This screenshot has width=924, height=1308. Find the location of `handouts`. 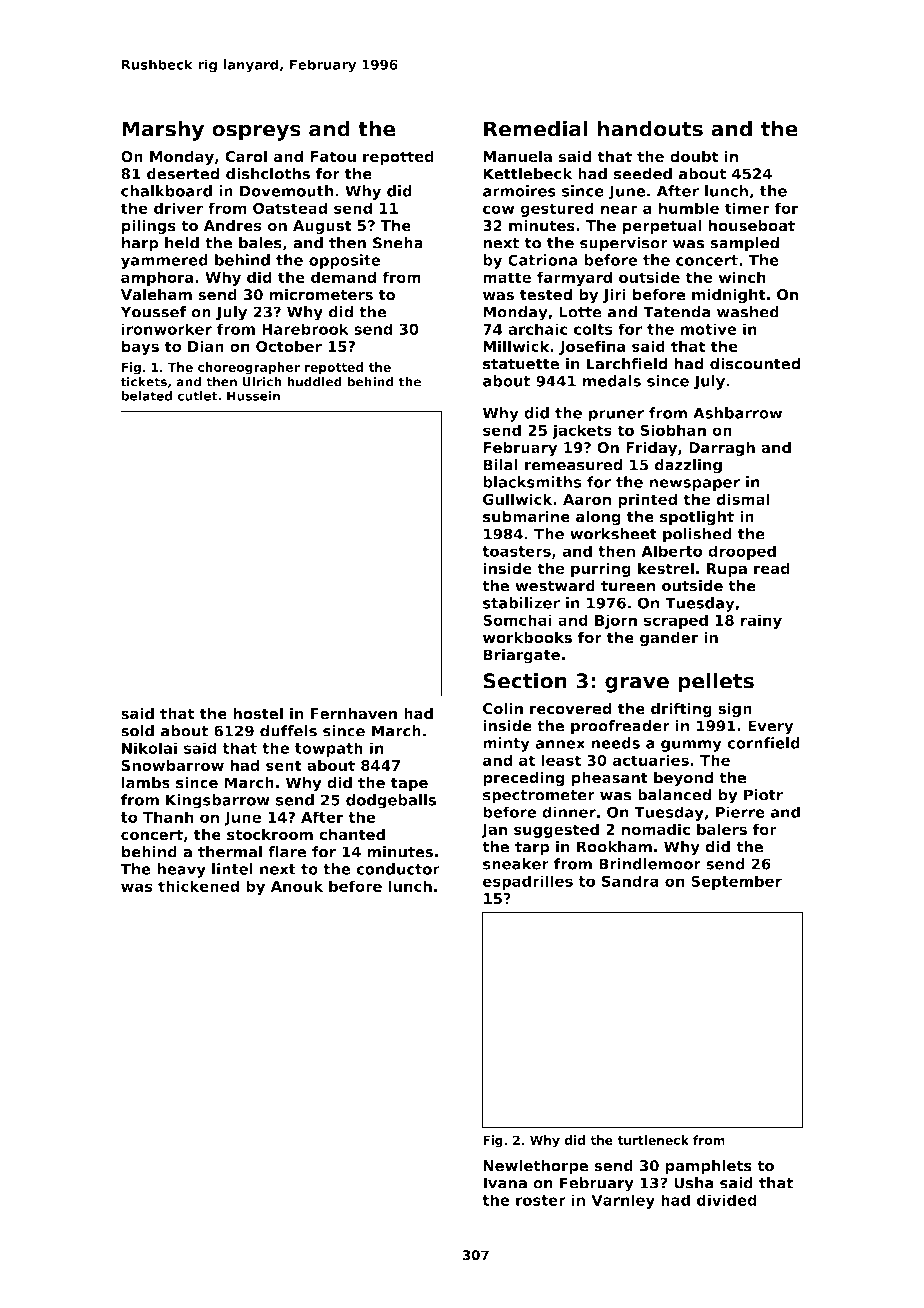

handouts is located at coordinates (650, 128).
